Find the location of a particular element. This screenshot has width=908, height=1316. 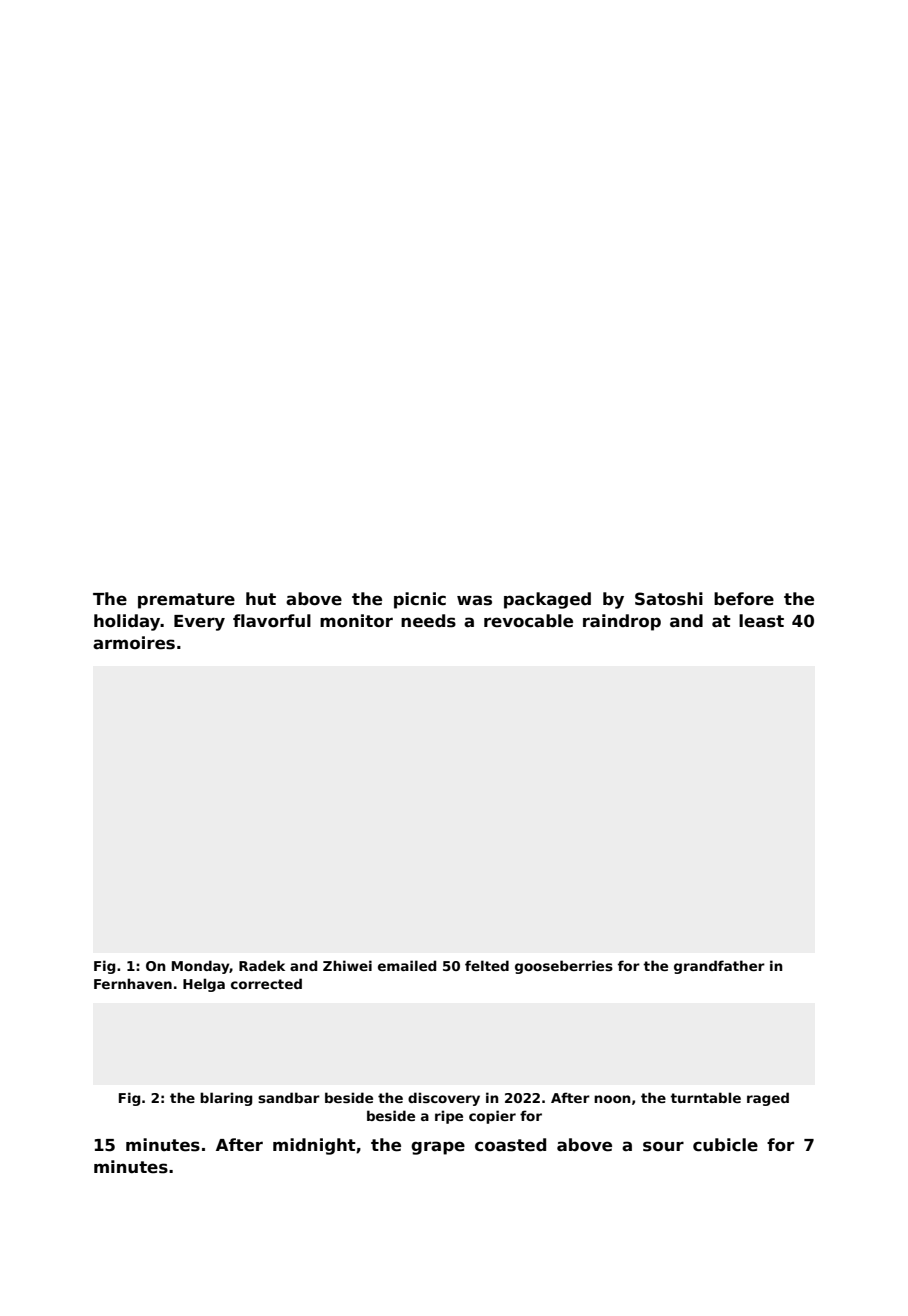

least is located at coordinates (761, 621).
